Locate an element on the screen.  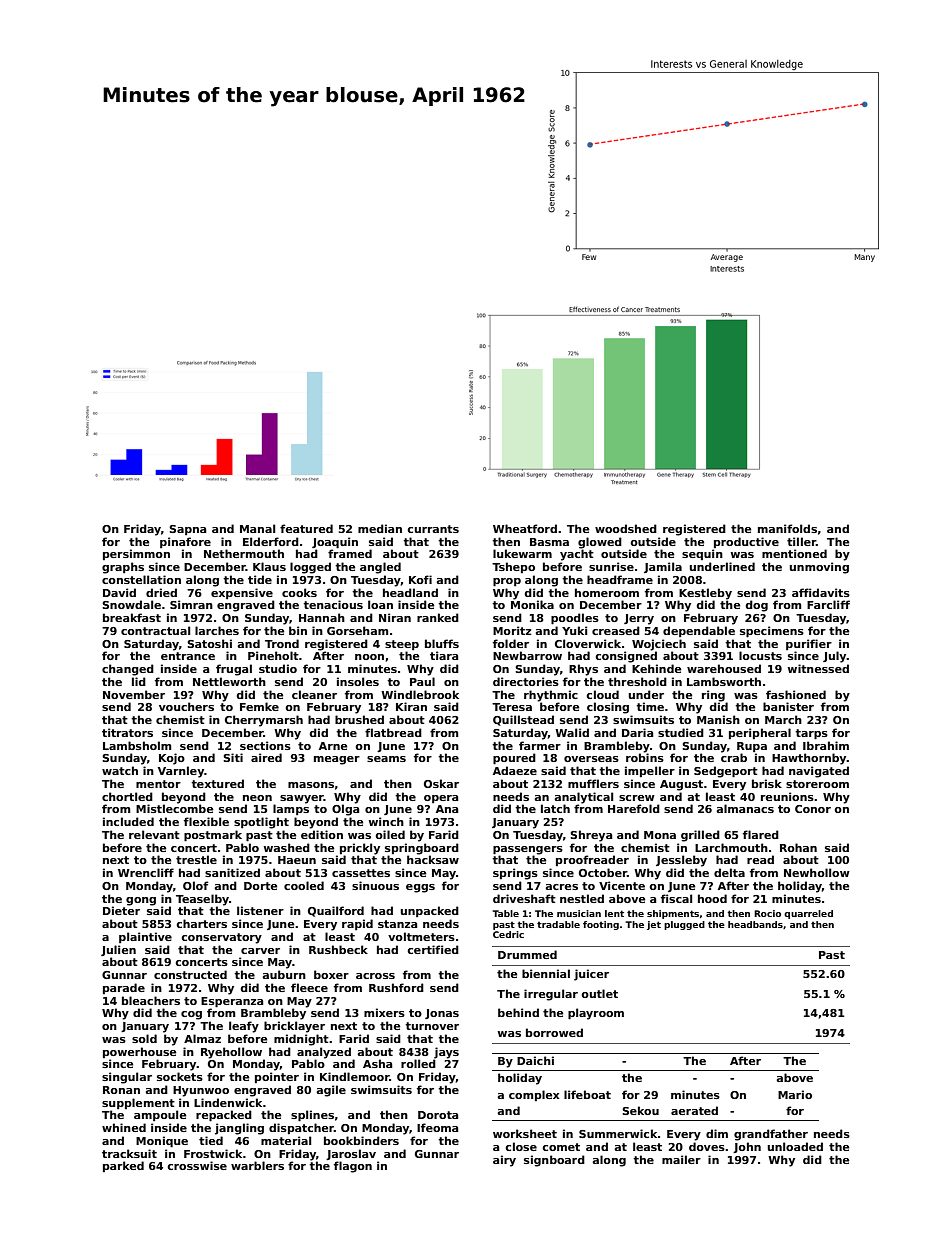
Wheatford is located at coordinates (525, 528).
